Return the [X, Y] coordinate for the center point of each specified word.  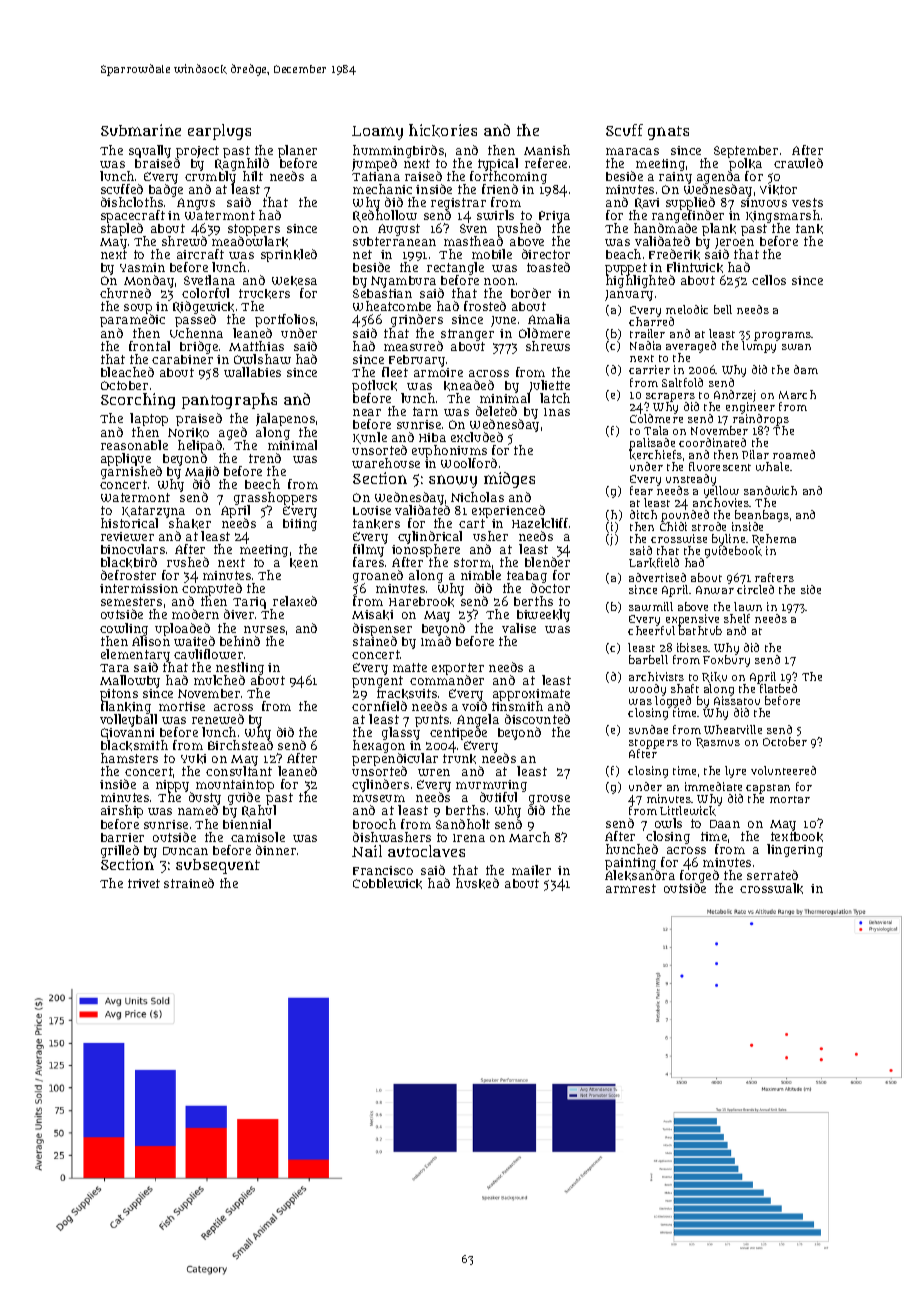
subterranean [394, 241]
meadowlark [250, 242]
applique [126, 459]
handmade [665, 228]
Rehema [774, 539]
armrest [631, 888]
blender [547, 562]
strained [189, 883]
